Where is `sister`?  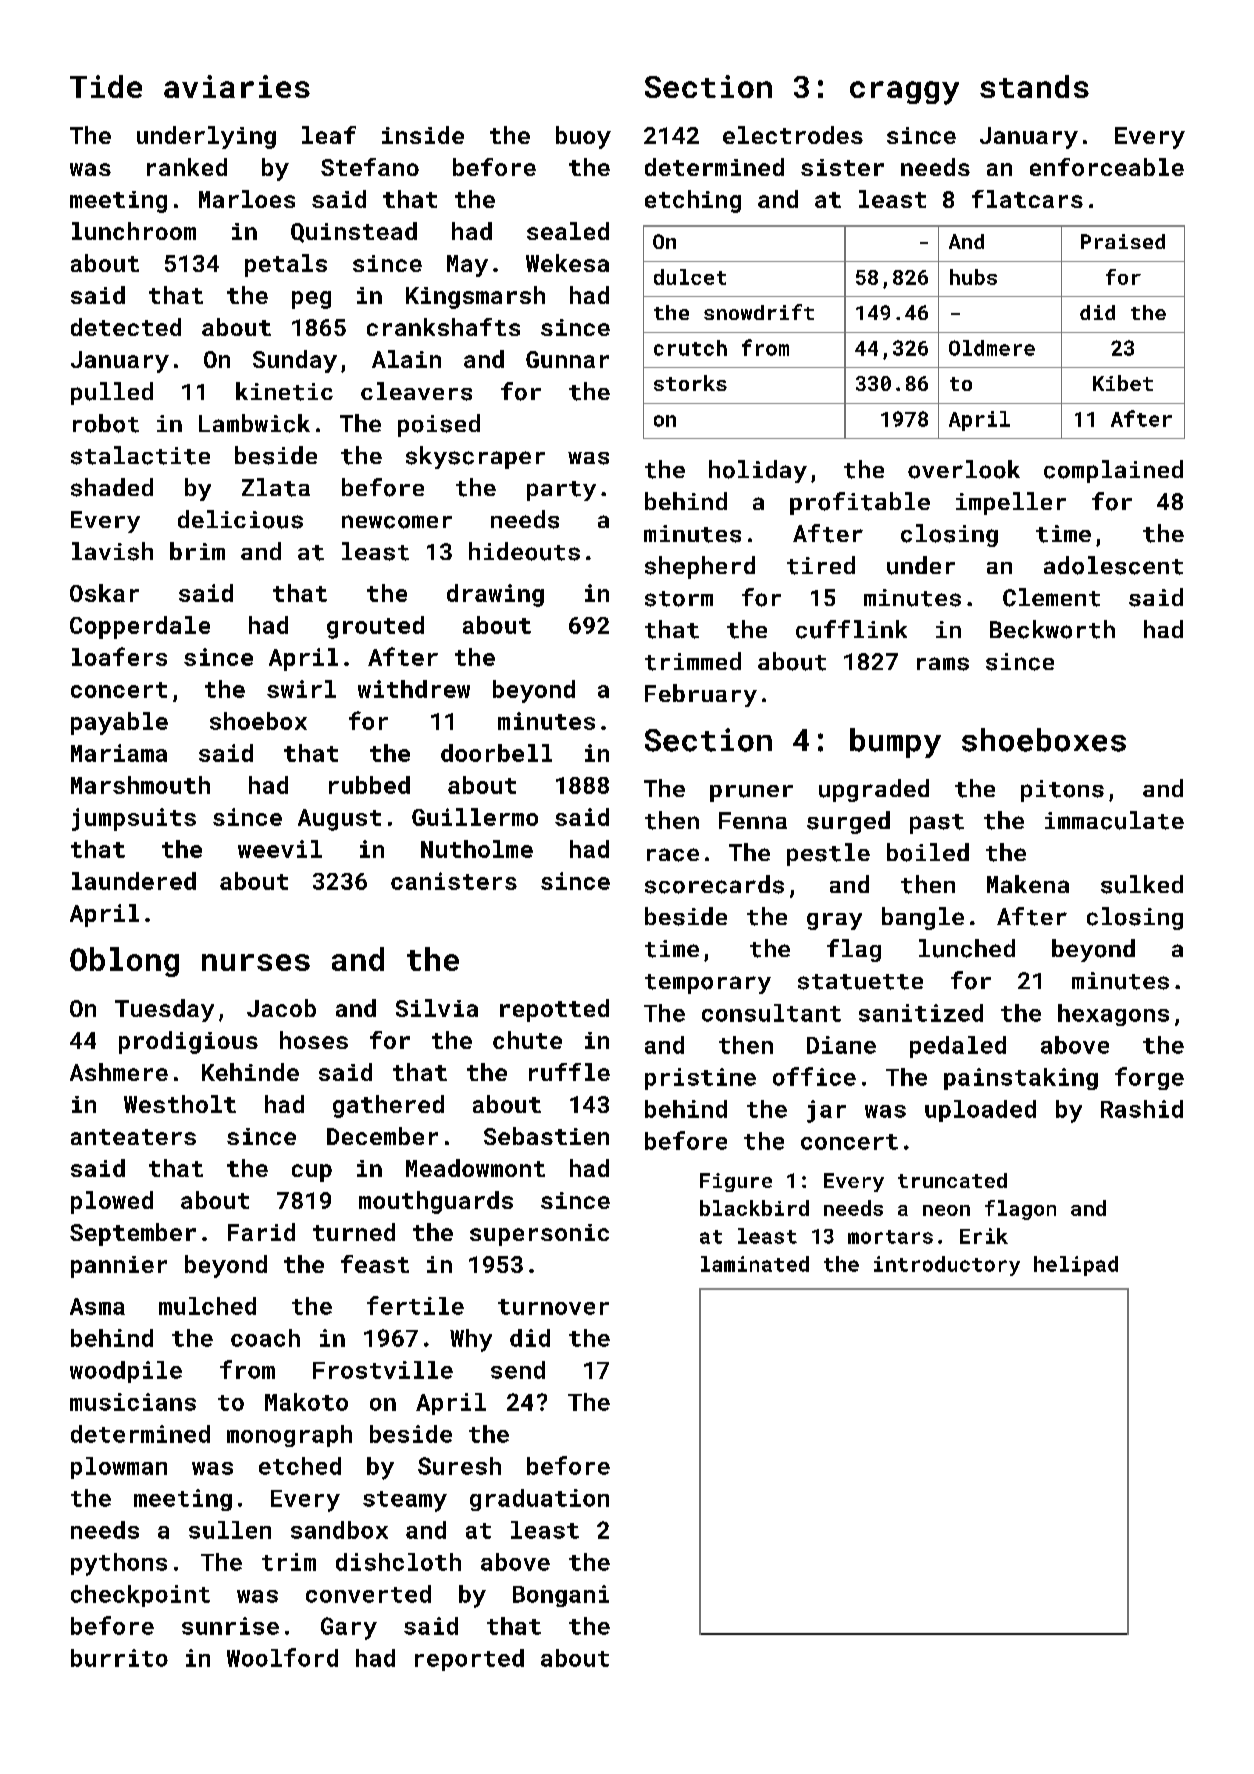
sister is located at coordinates (842, 167).
